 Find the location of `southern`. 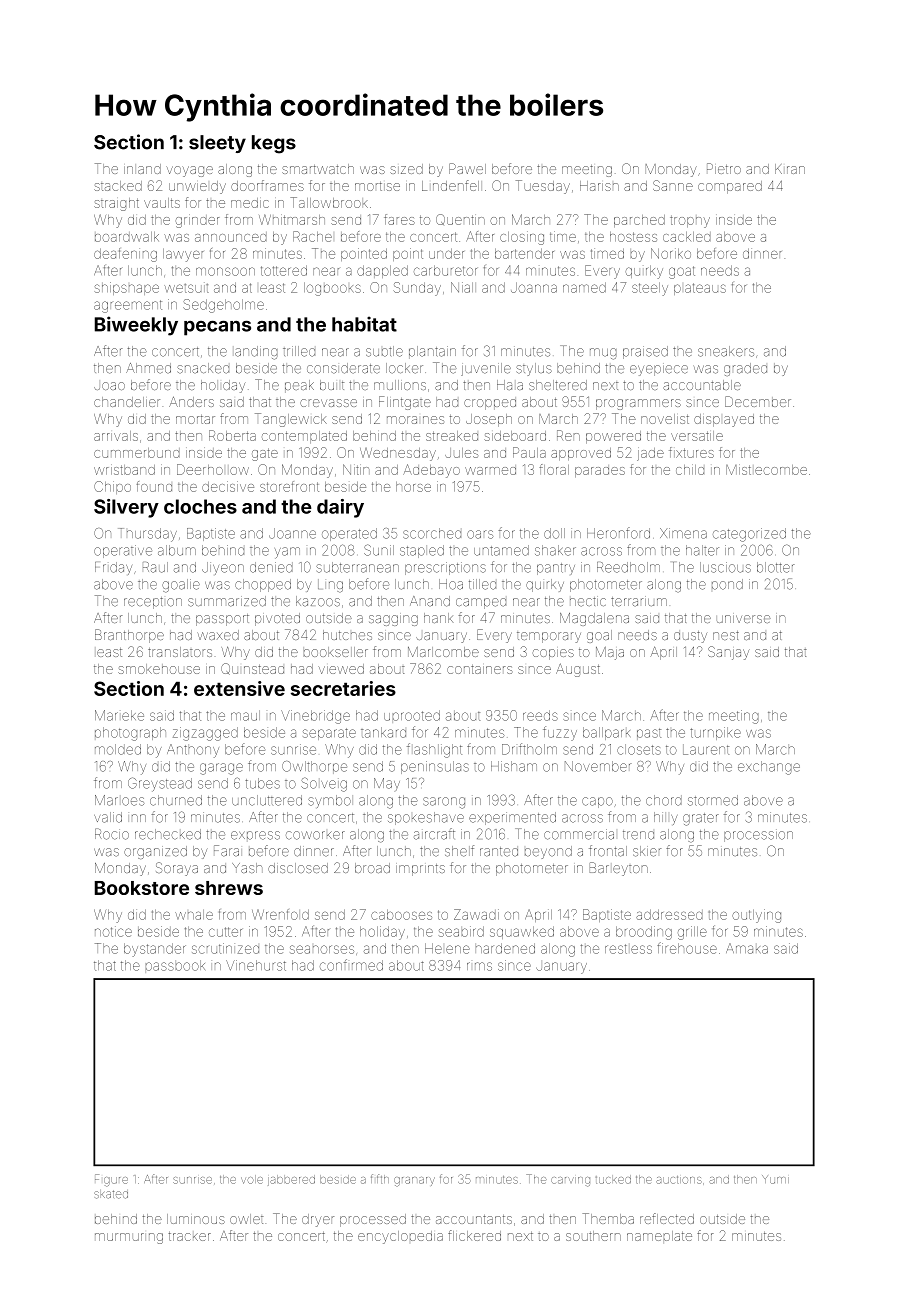

southern is located at coordinates (593, 1236).
